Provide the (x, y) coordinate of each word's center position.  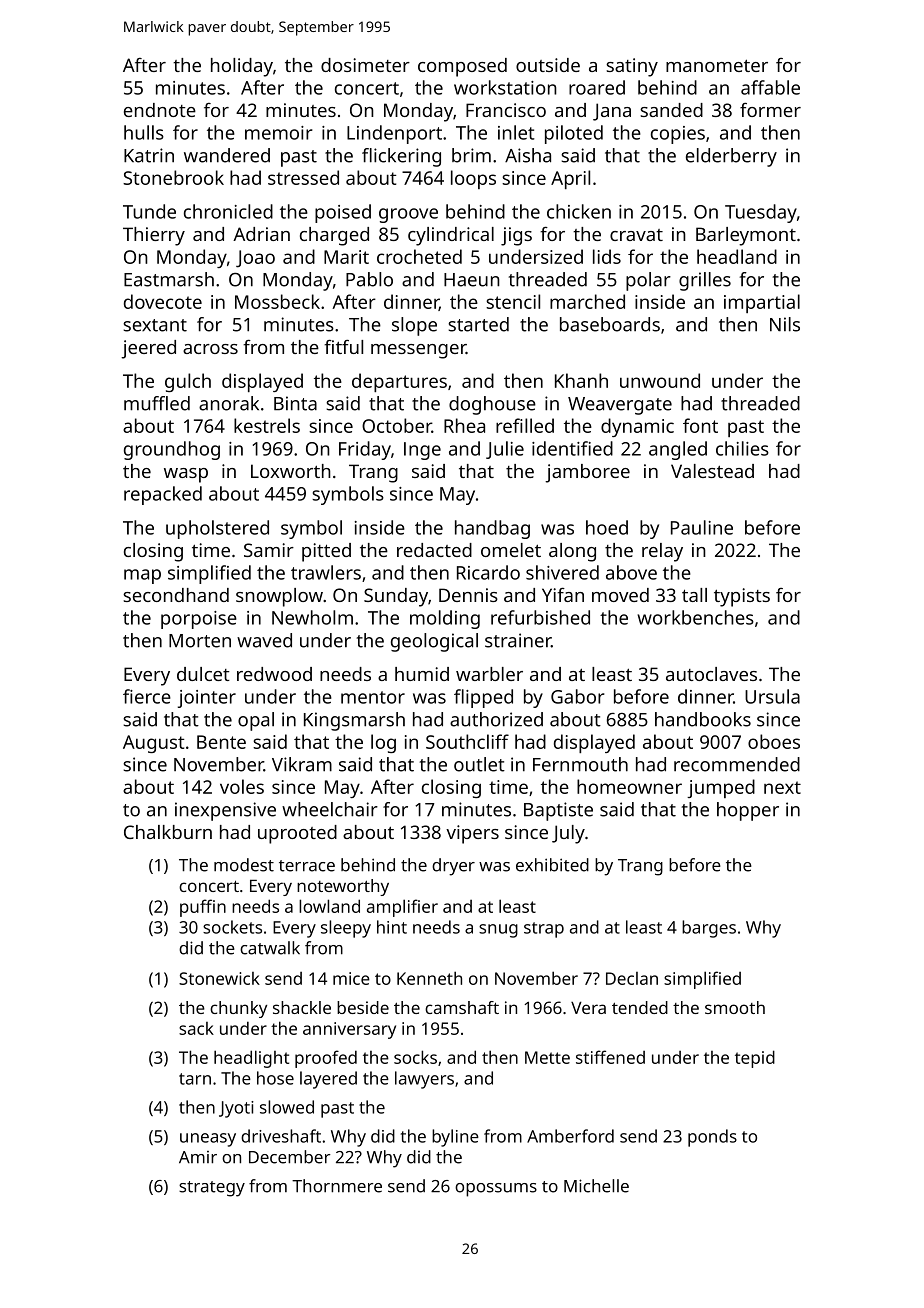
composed (462, 67)
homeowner (629, 786)
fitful (343, 347)
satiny (632, 67)
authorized (496, 719)
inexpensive (225, 811)
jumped (721, 788)
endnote (160, 110)
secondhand (176, 595)
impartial (762, 303)
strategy (212, 1189)
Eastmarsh (169, 279)
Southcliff (467, 741)
